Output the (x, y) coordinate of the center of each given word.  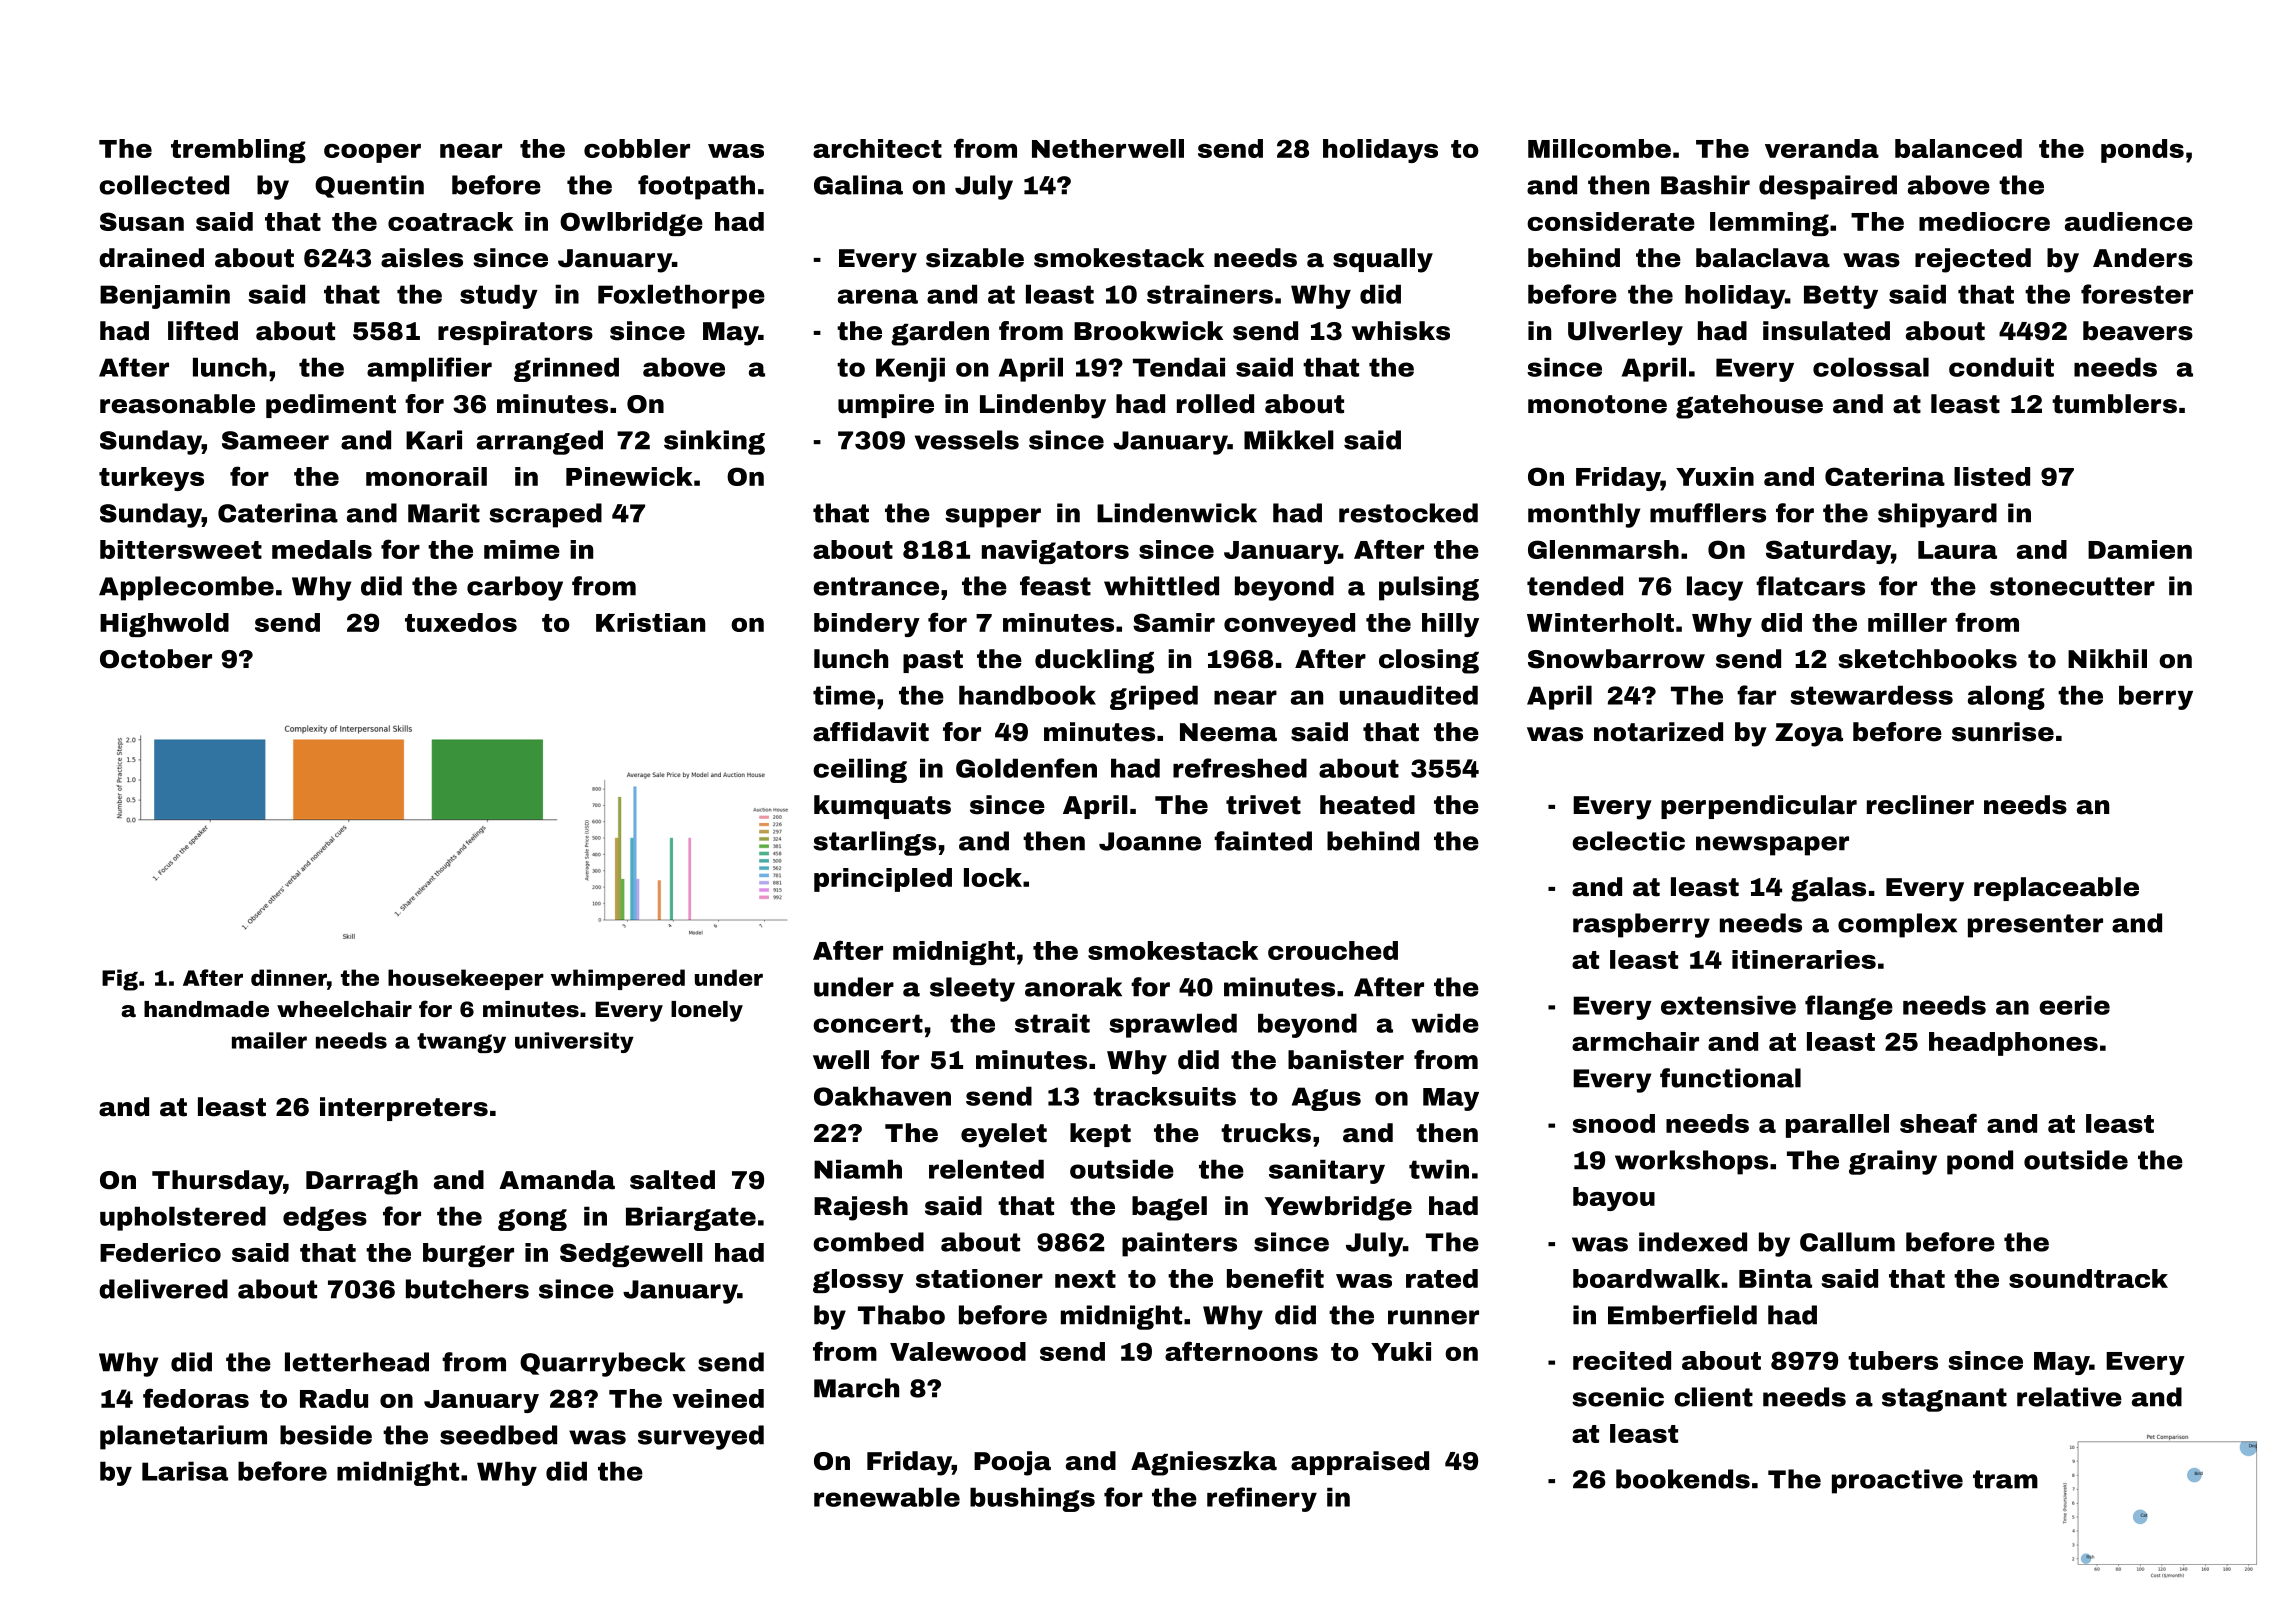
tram (2005, 1479)
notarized (1658, 732)
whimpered (618, 979)
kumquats (882, 807)
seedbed (498, 1435)
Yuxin (1715, 476)
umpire (886, 406)
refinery (1262, 1499)
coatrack (450, 221)
